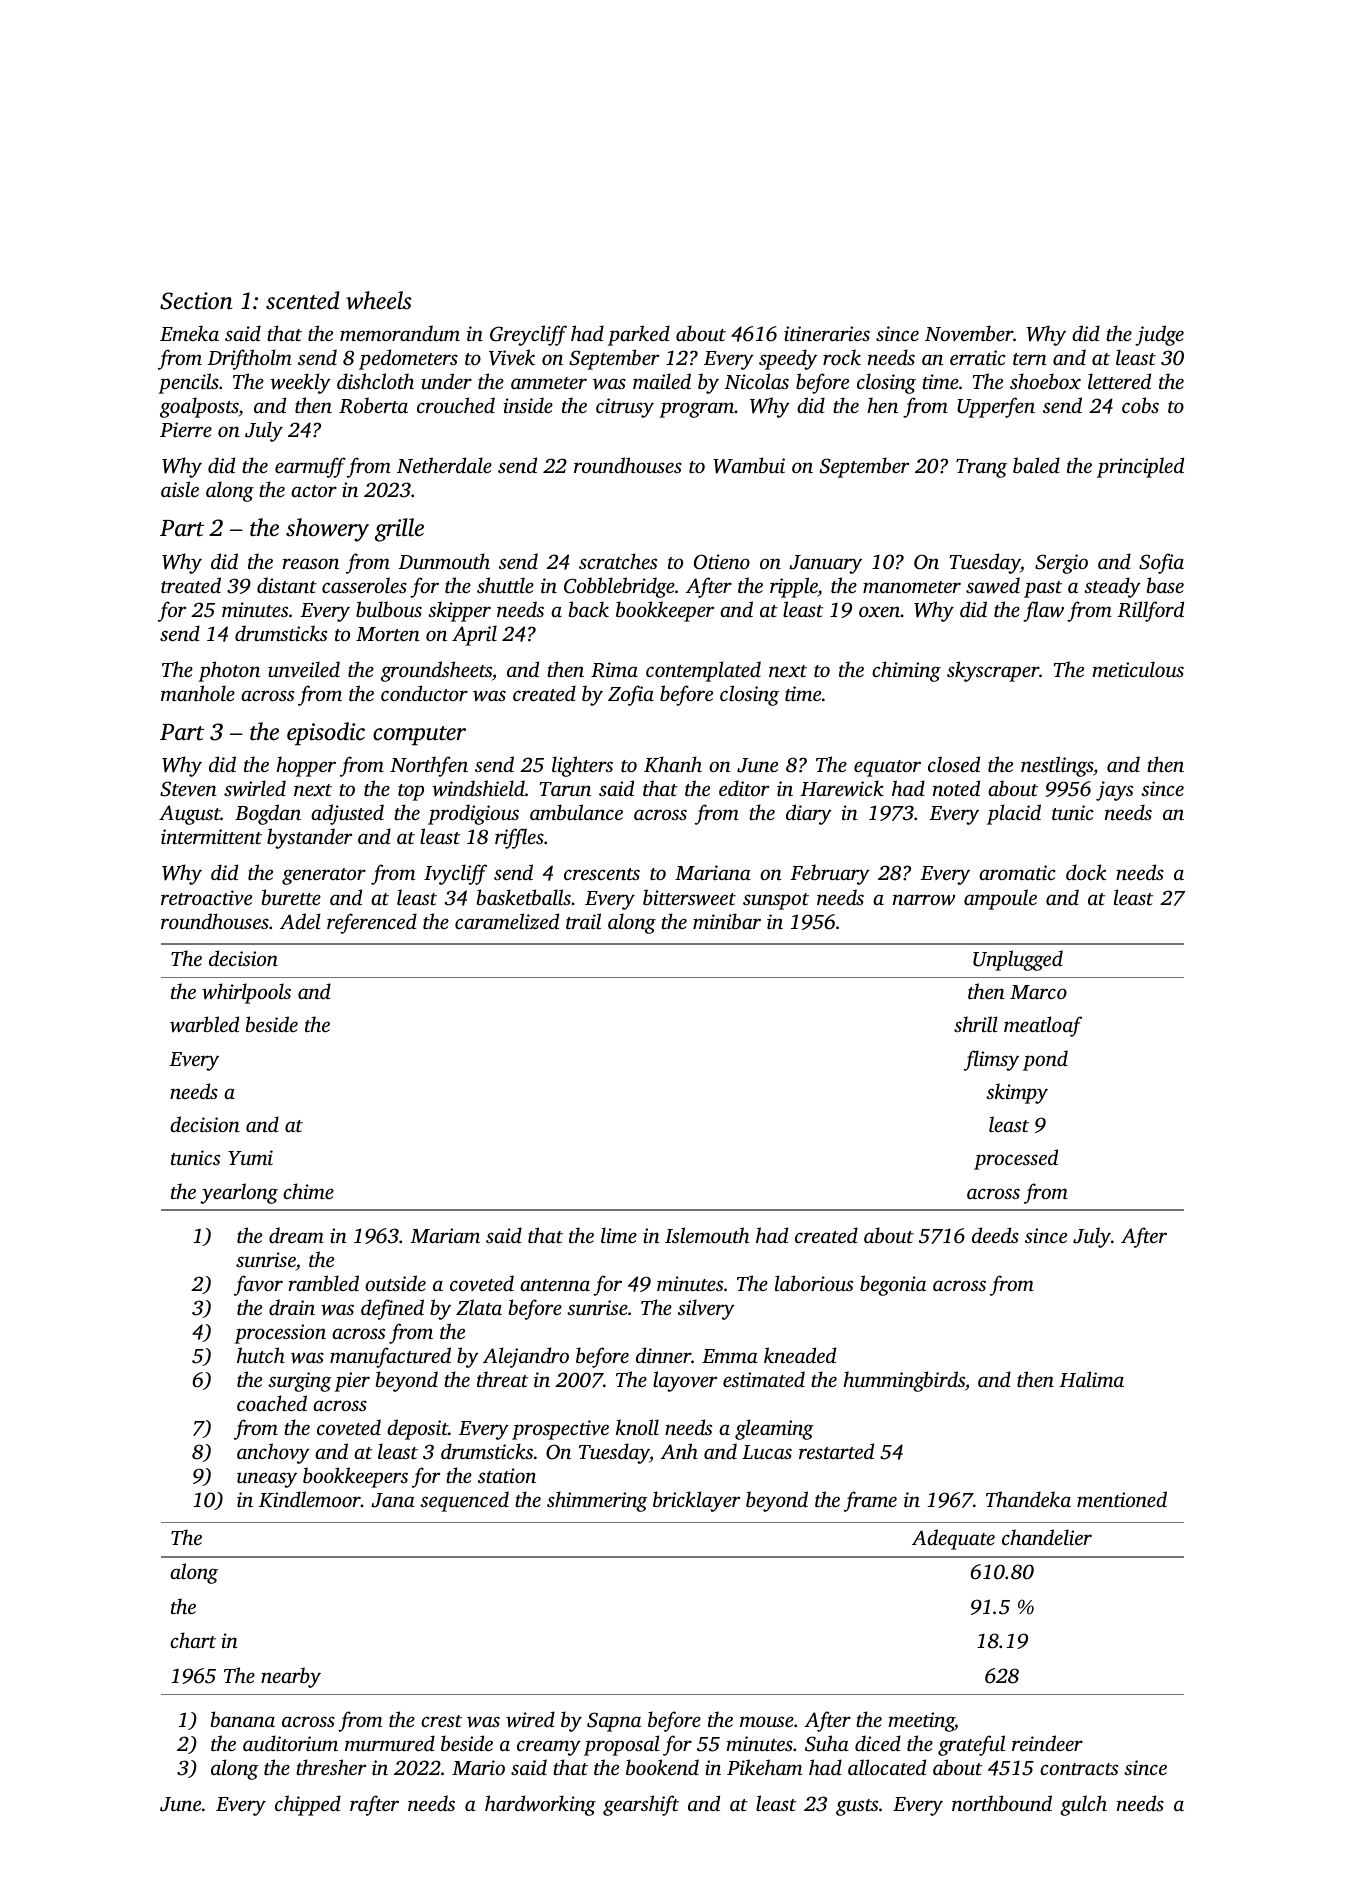 Image resolution: width=1345 pixels, height=1902 pixels. Describe the element at coordinates (1159, 335) in the screenshot. I see `judge` at that location.
